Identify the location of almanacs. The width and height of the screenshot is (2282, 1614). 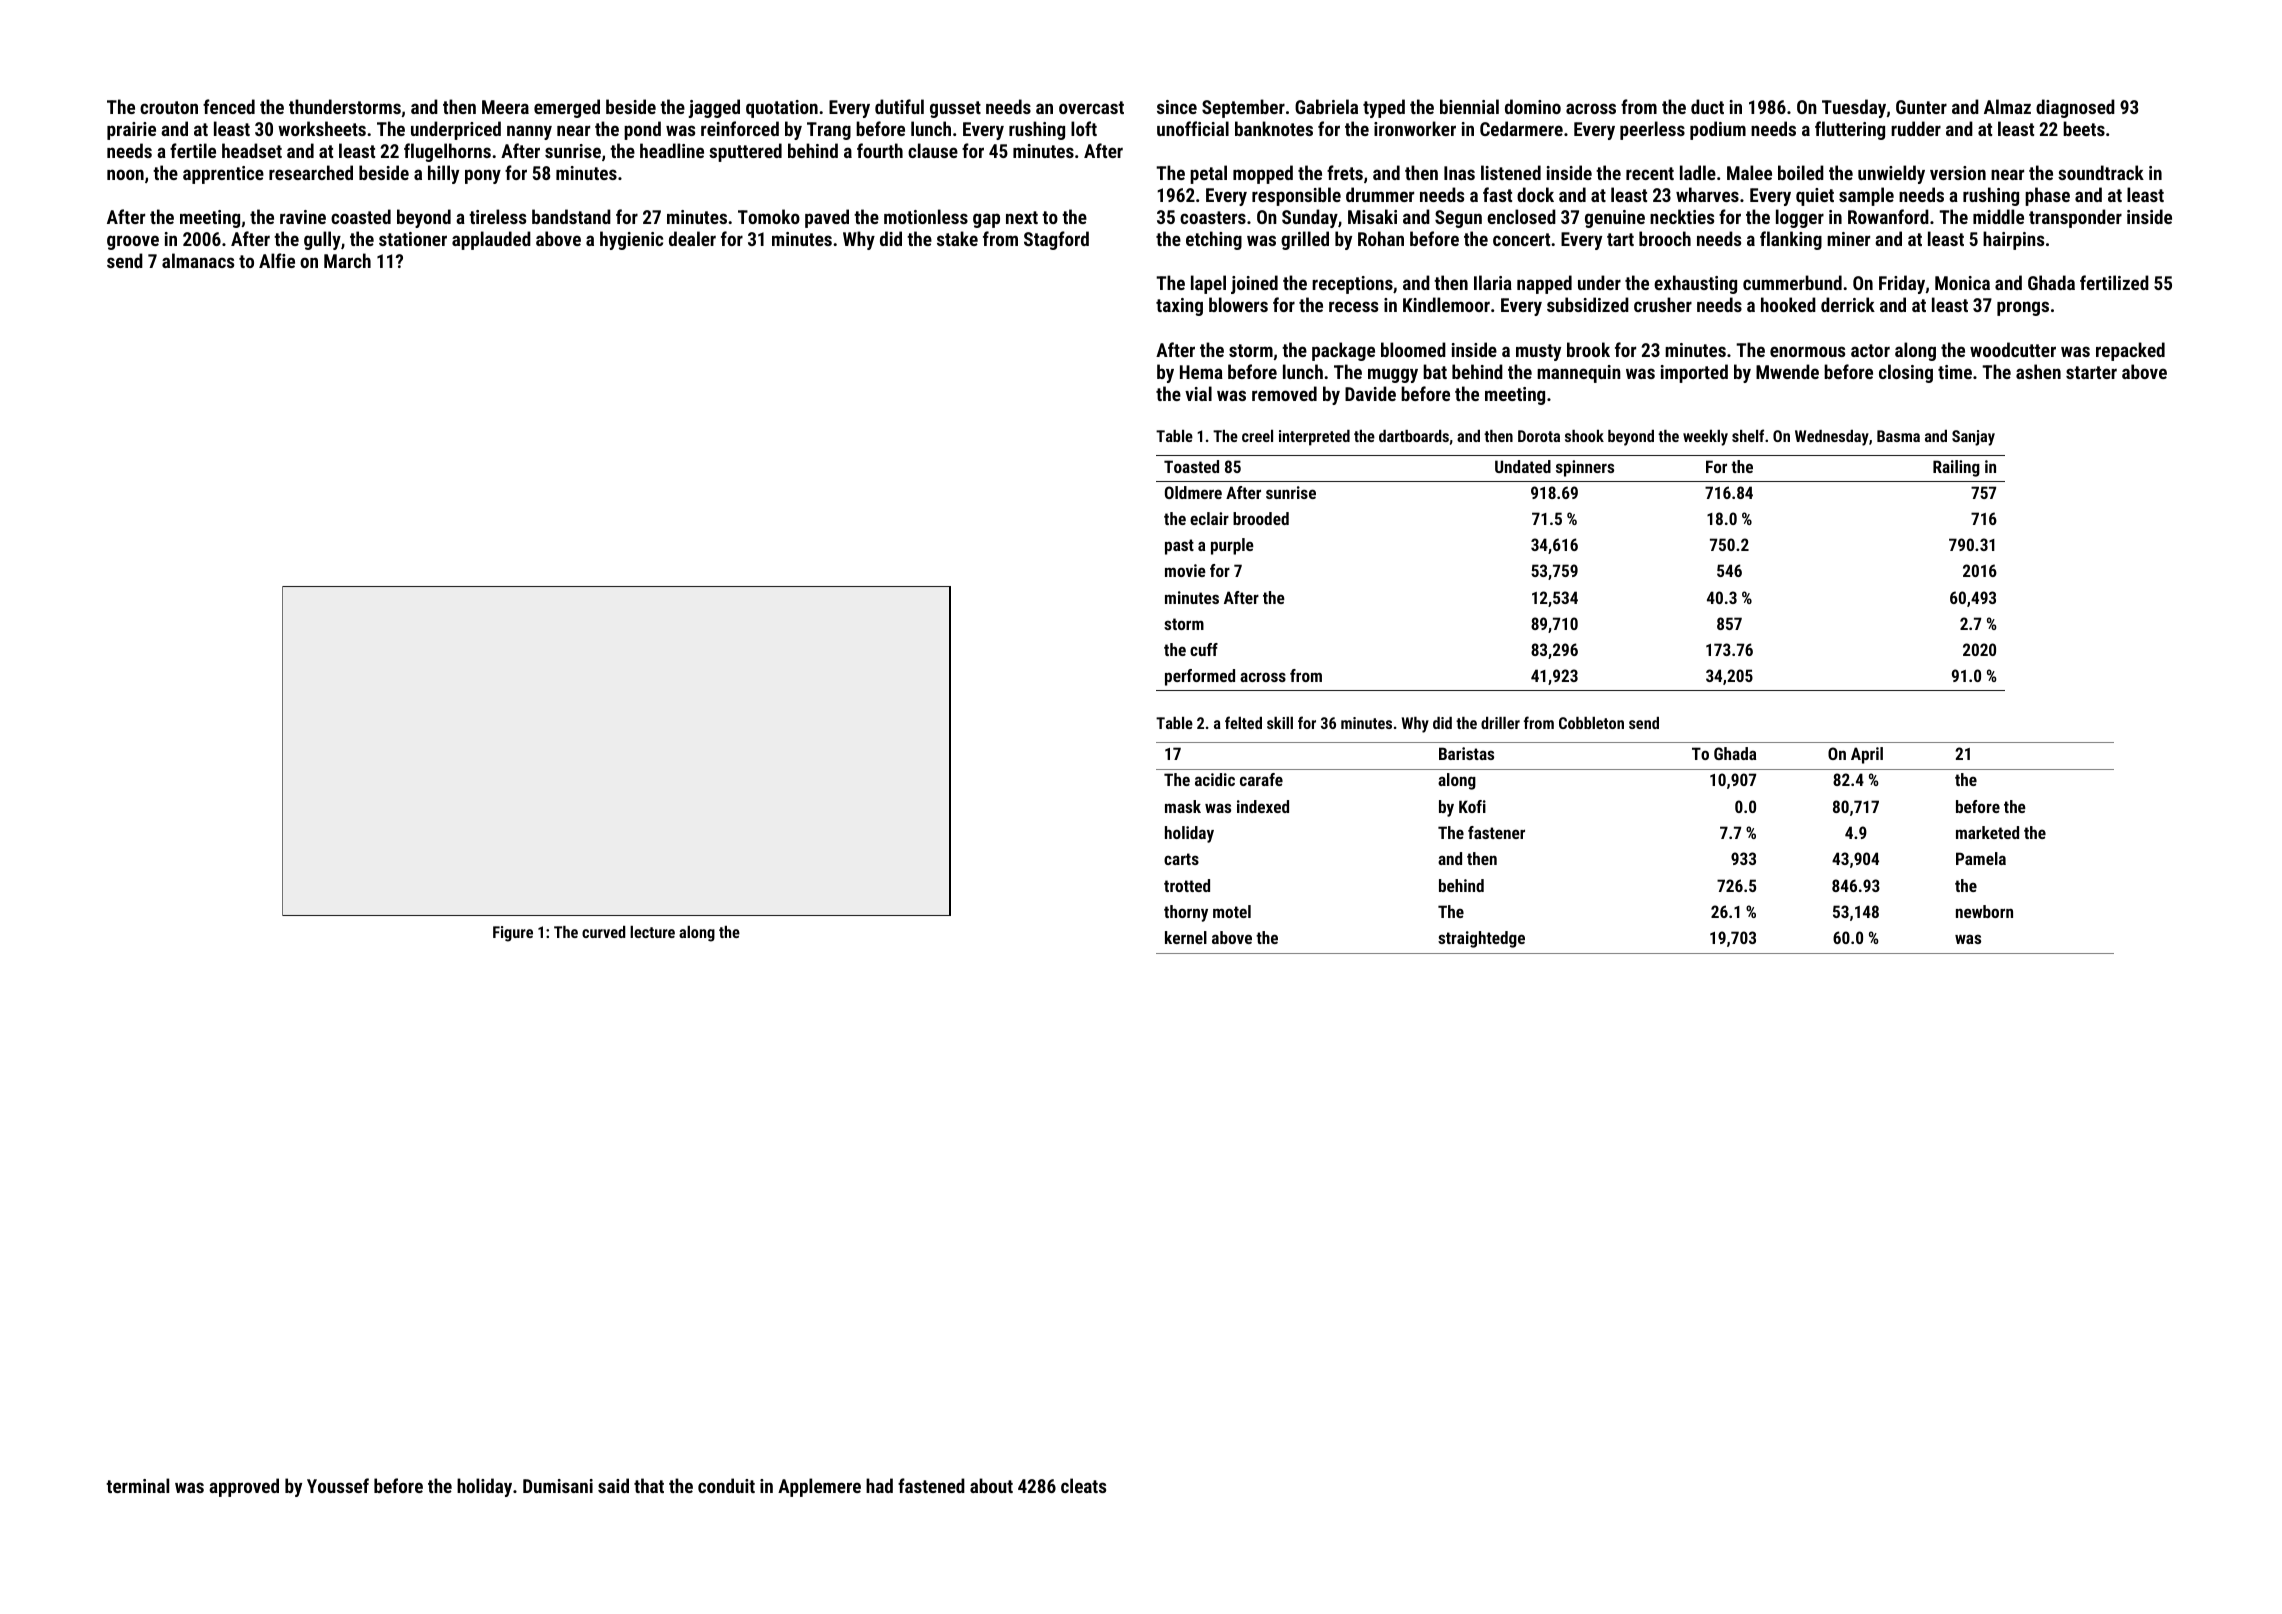
(198, 260).
